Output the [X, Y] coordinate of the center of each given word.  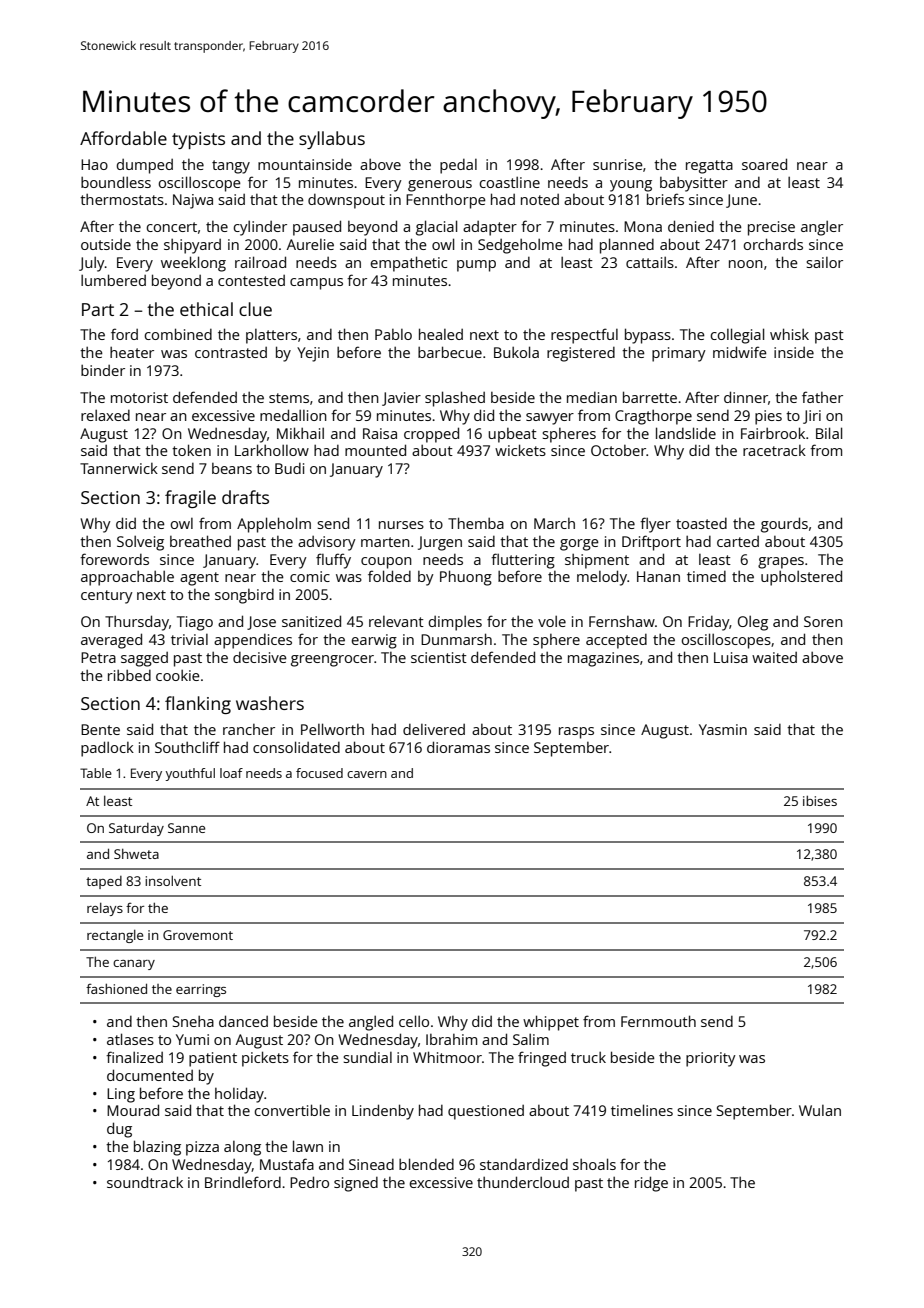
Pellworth [332, 729]
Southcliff [187, 747]
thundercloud [523, 1182]
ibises [820, 801]
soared [764, 164]
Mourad [133, 1110]
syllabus [332, 140]
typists [198, 140]
